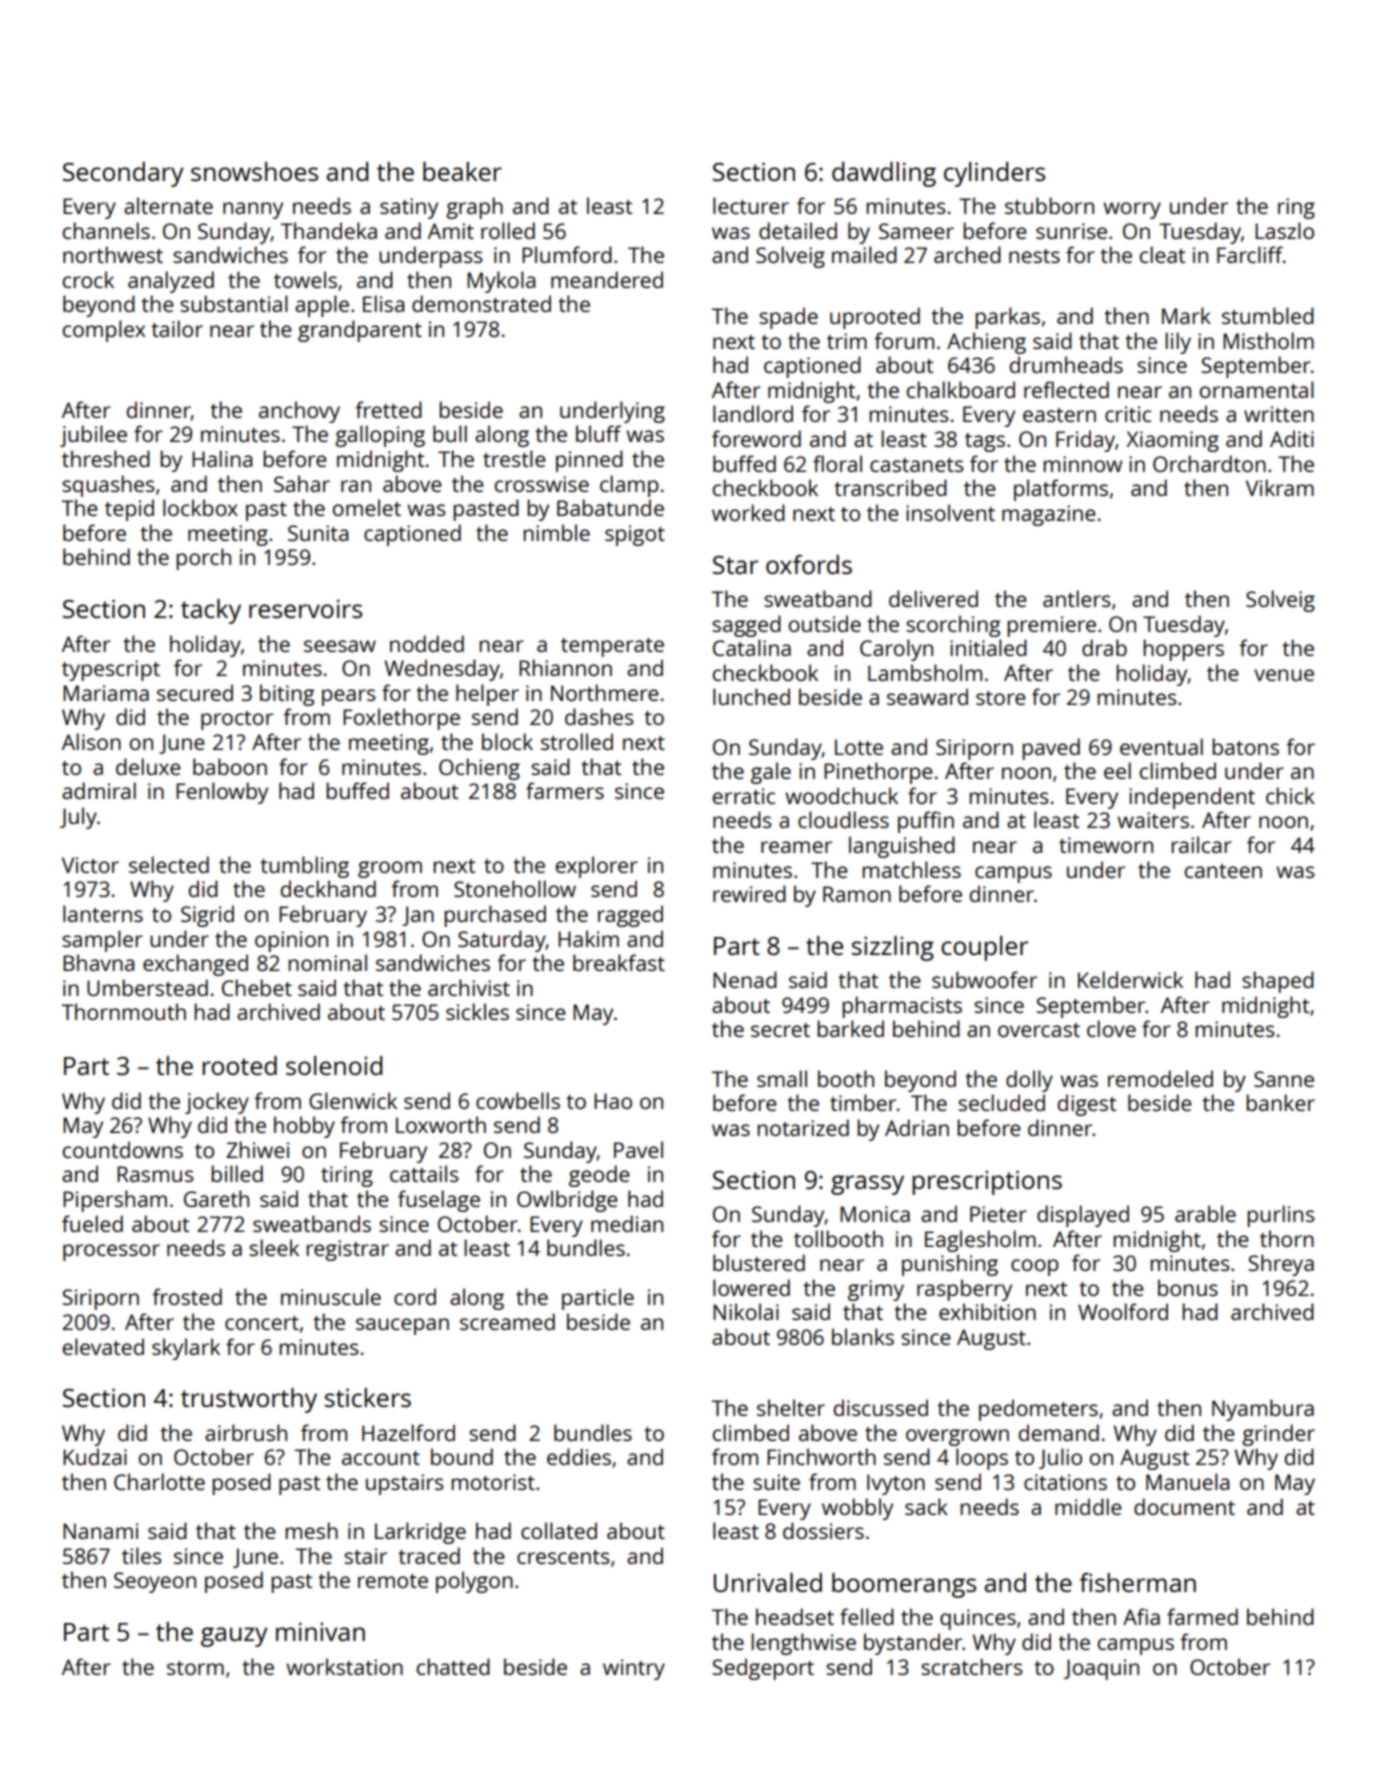 The height and width of the document is (1783, 1377). I want to click on drab, so click(1104, 647).
